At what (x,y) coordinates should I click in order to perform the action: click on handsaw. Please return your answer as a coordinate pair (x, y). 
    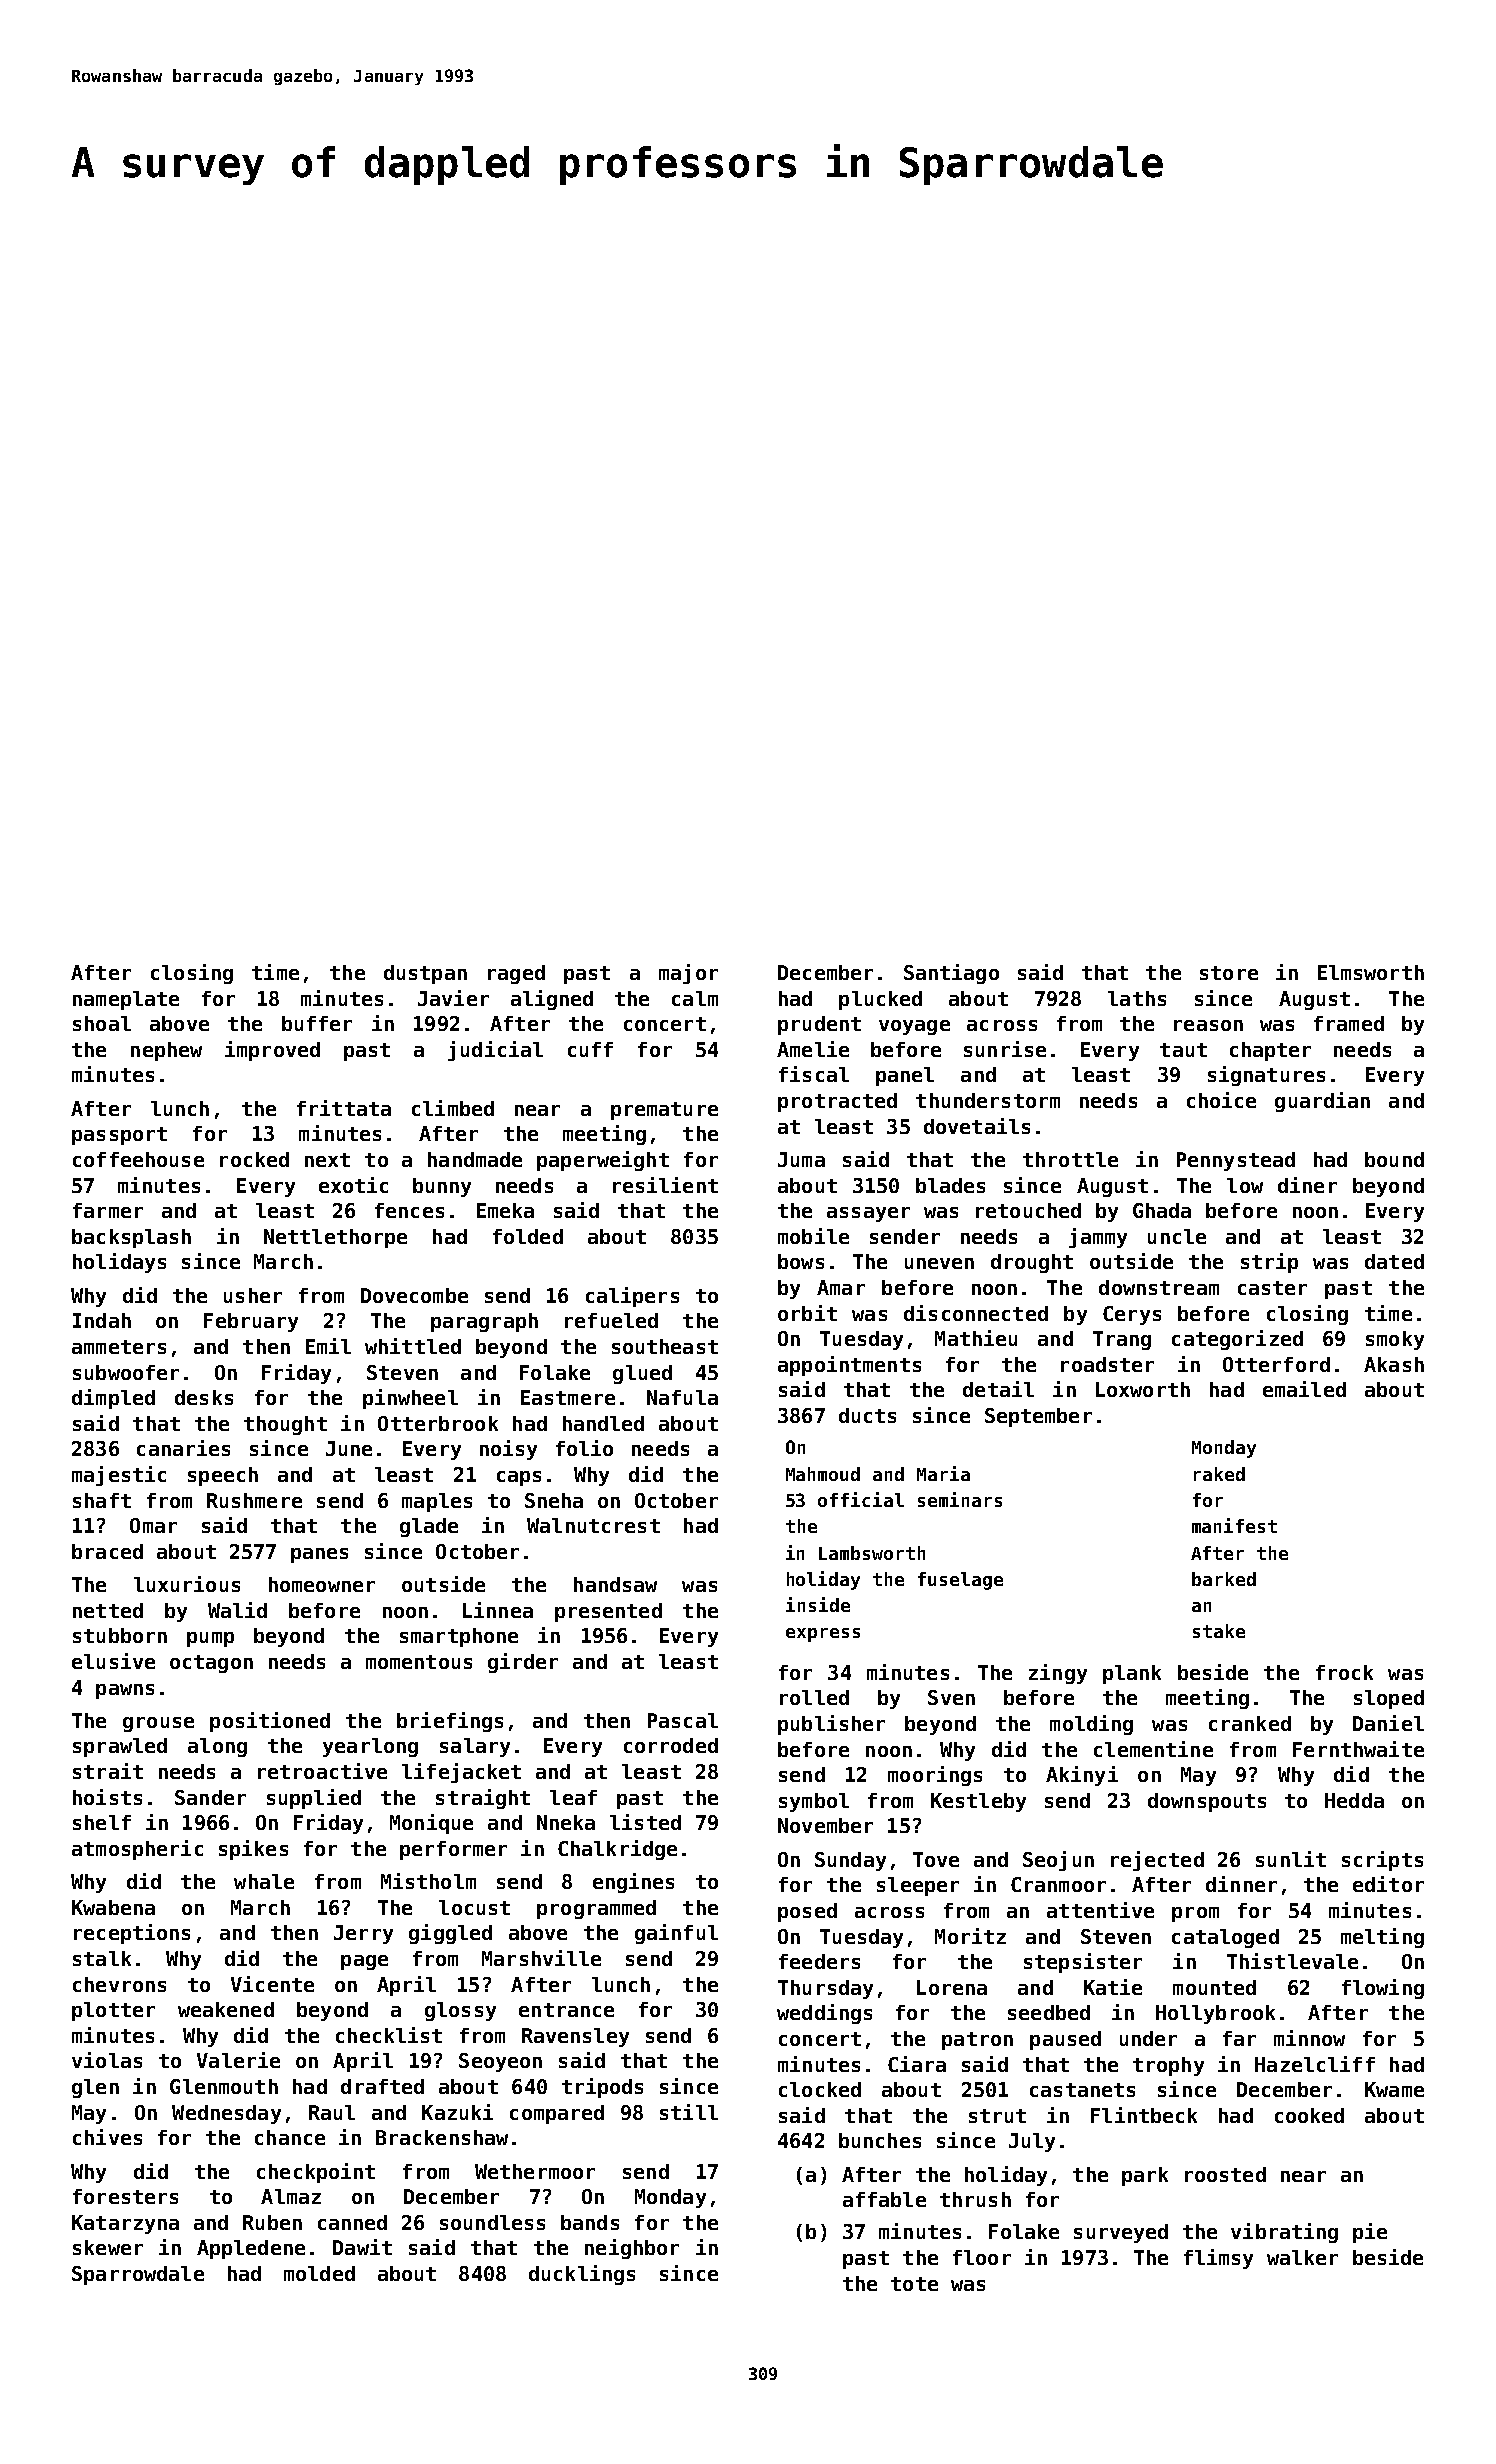
    Looking at the image, I should click on (615, 1584).
